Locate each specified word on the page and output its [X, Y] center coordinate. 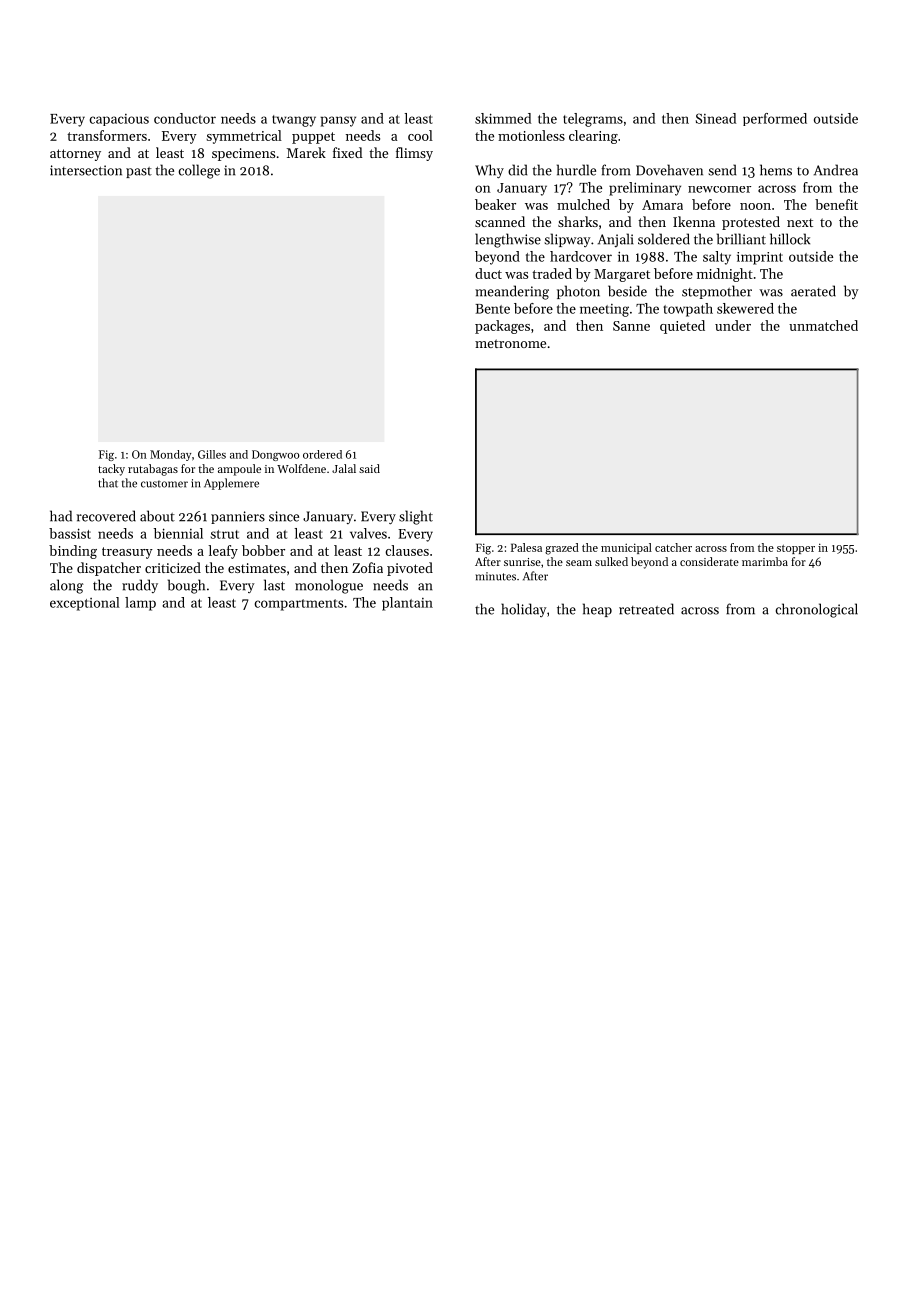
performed [775, 119]
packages [502, 327]
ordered [322, 454]
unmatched [823, 325]
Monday [170, 455]
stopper [796, 549]
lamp [140, 604]
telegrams [593, 120]
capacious [119, 120]
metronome [510, 343]
